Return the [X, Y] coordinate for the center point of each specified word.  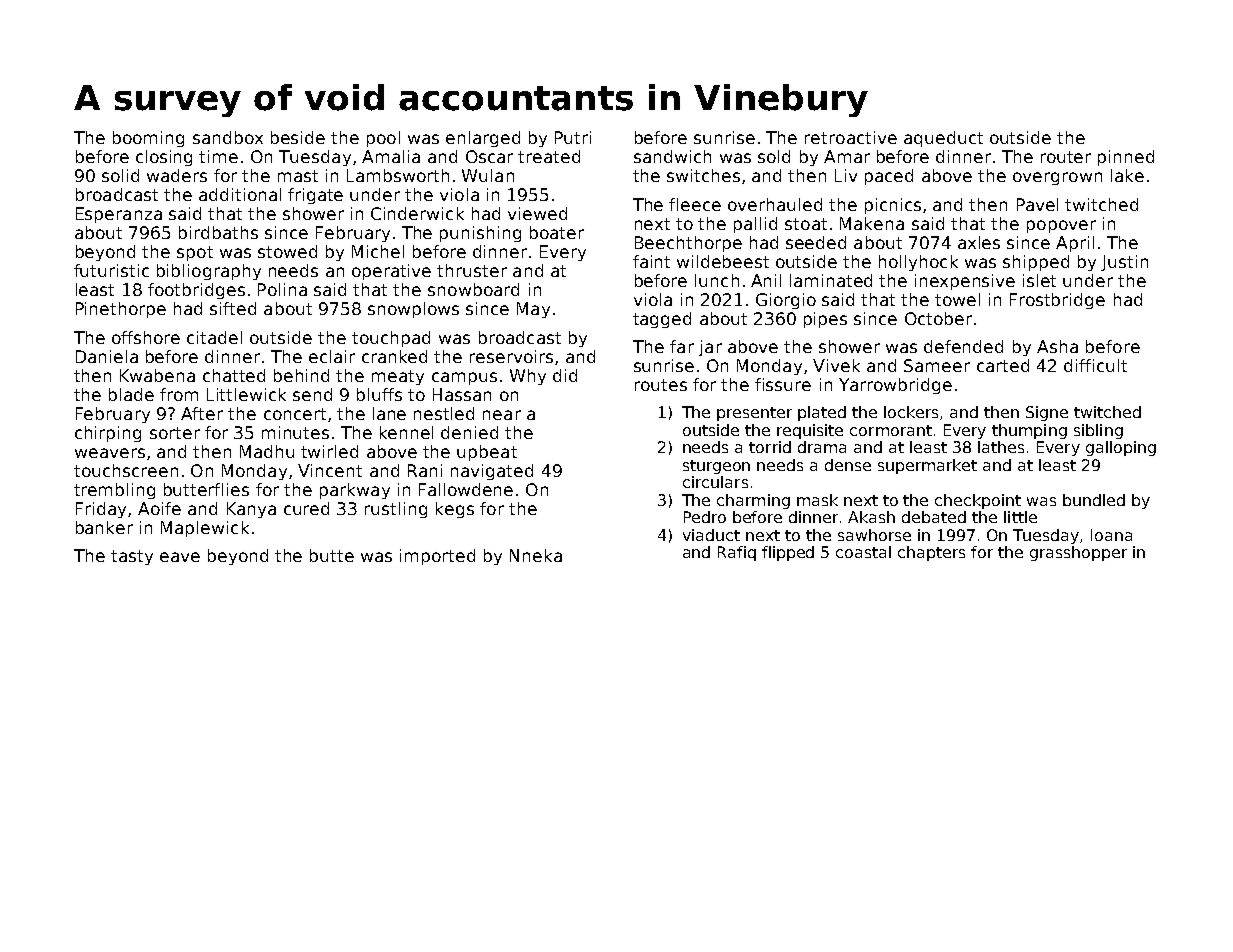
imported [437, 557]
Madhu [267, 451]
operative [391, 272]
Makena [872, 223]
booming [148, 139]
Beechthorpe [688, 244]
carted [1003, 365]
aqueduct [943, 139]
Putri [573, 137]
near [502, 415]
